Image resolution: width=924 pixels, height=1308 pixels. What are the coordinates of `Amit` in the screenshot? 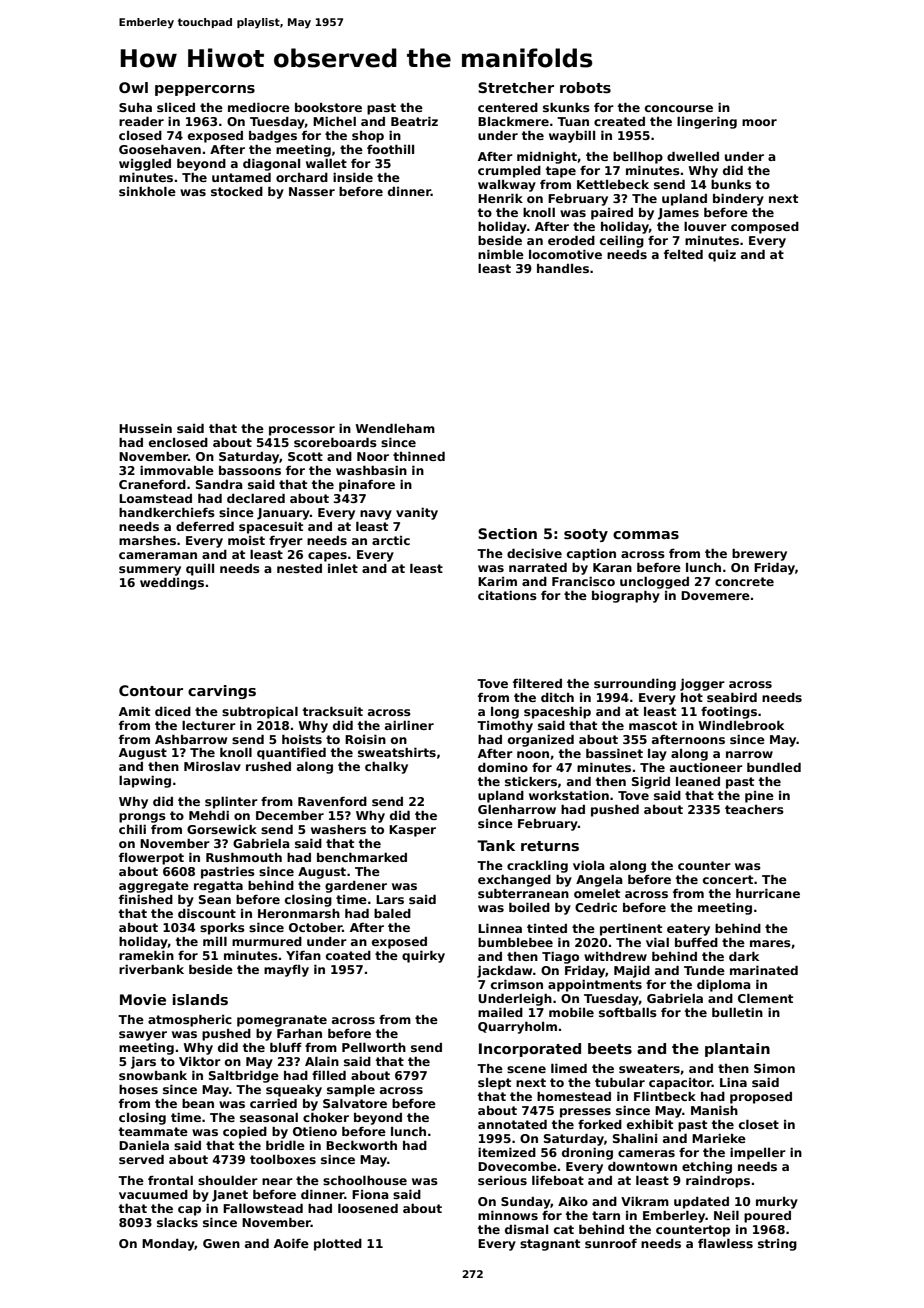 It's located at (134, 711).
